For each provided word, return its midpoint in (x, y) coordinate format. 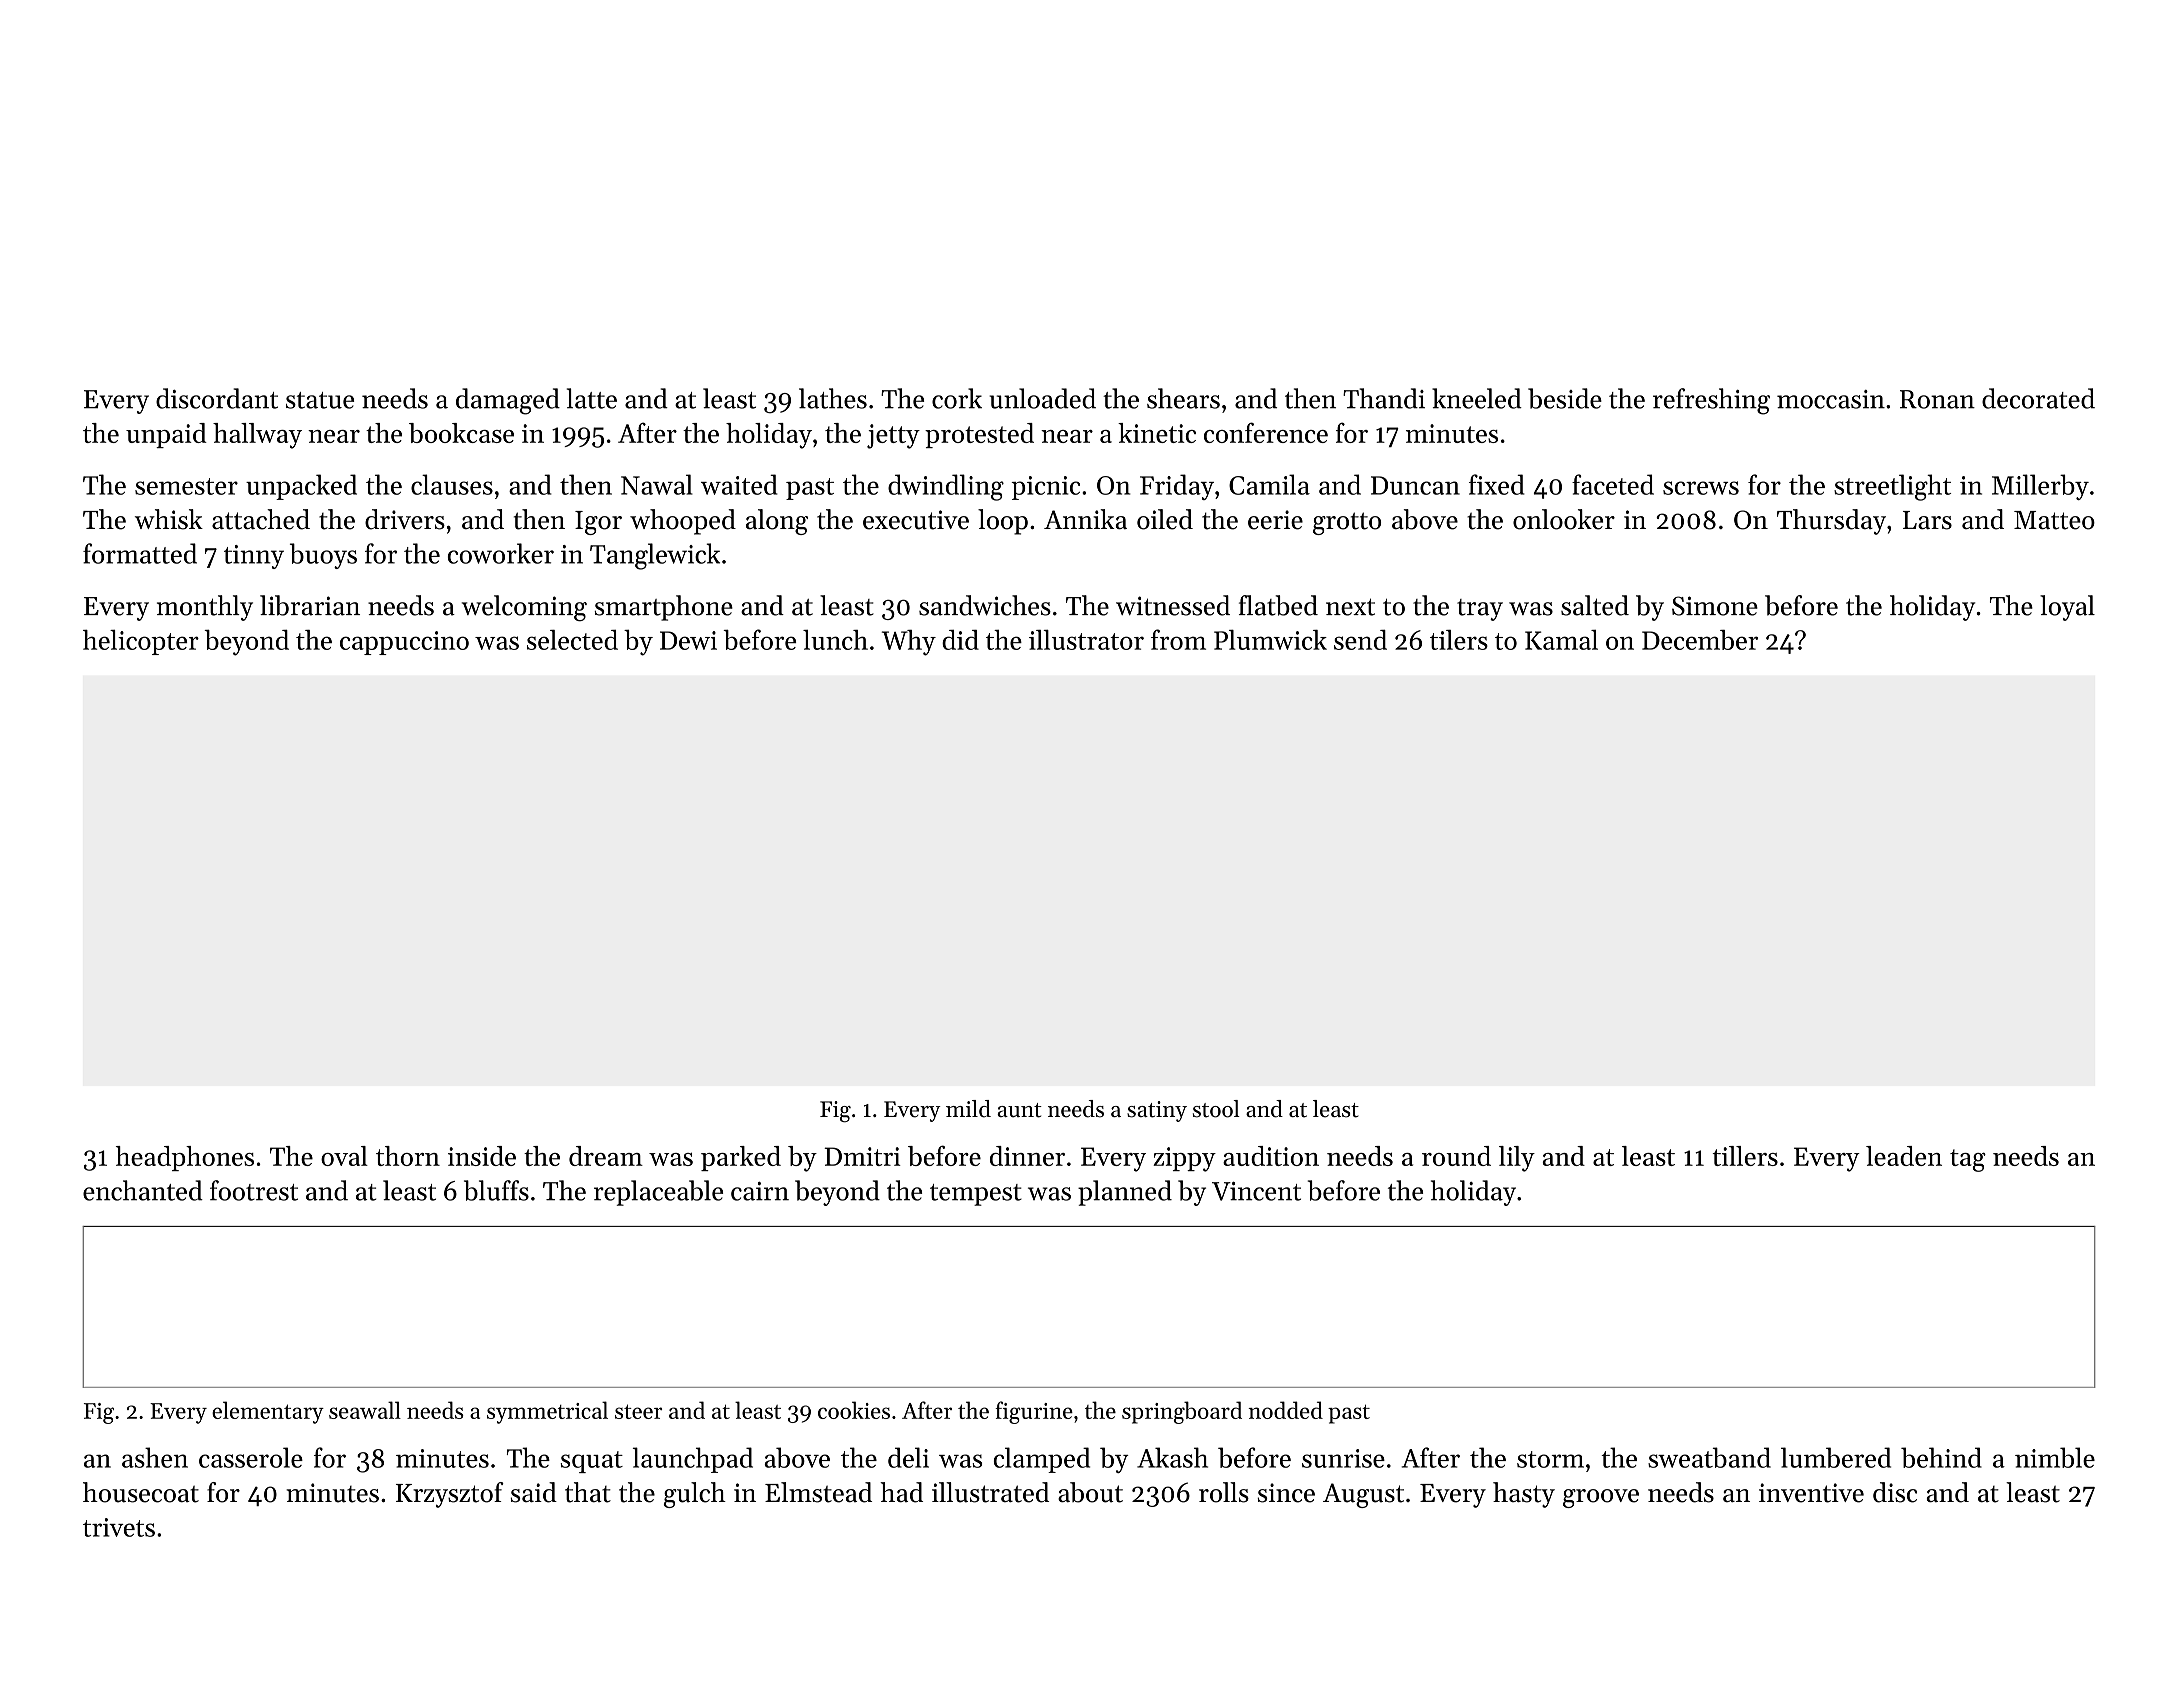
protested (979, 435)
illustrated (990, 1492)
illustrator (1086, 640)
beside (1565, 398)
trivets (119, 1527)
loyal (2067, 608)
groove (1601, 1498)
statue (320, 400)
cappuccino (404, 643)
